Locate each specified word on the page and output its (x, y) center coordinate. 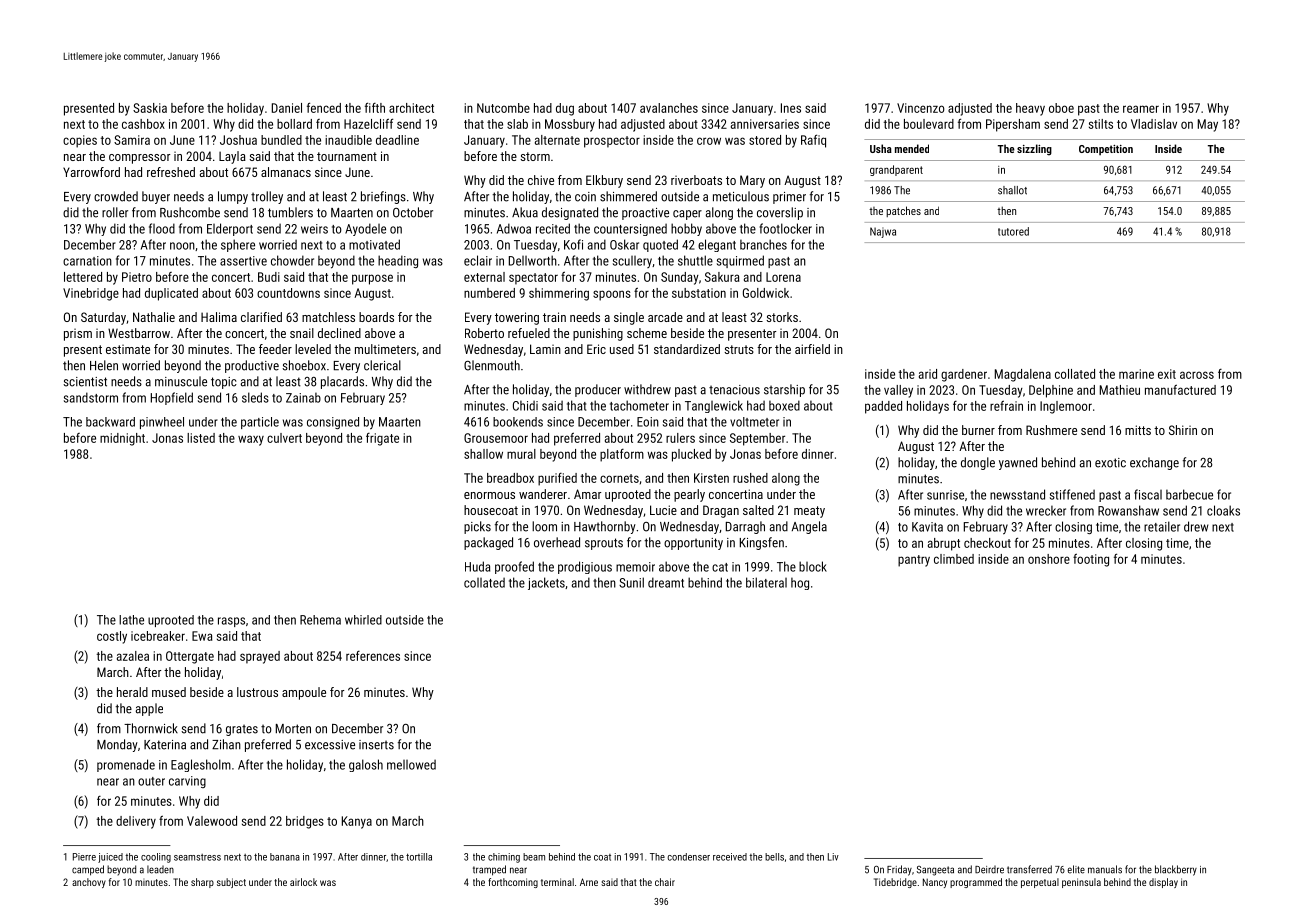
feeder (275, 349)
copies (80, 141)
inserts (376, 745)
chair (665, 882)
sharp (202, 883)
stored (765, 140)
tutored (1013, 231)
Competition (1106, 150)
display (1163, 883)
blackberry (1176, 870)
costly (112, 637)
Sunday (680, 278)
